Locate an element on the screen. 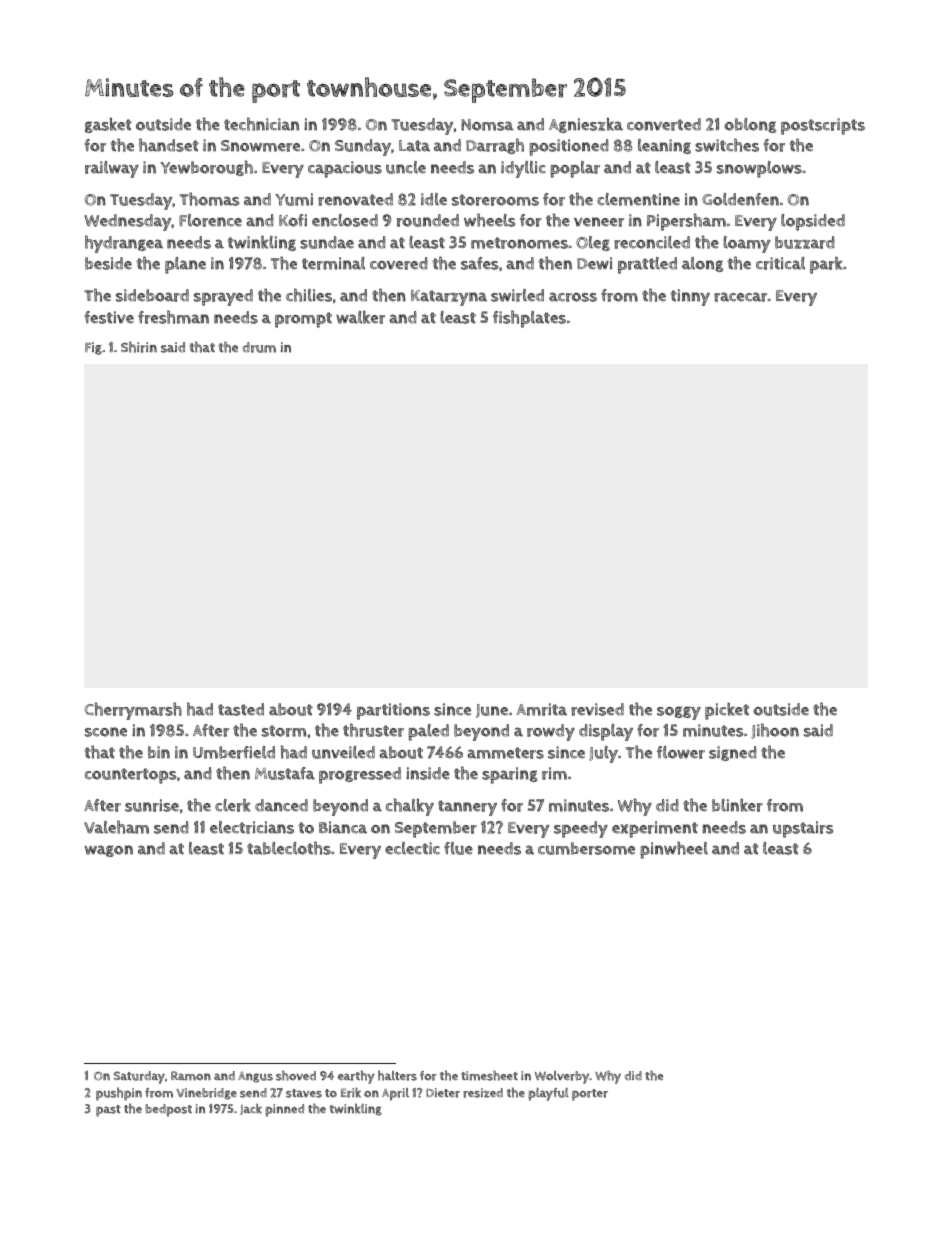 This screenshot has height=1233, width=952. Jihoon is located at coordinates (775, 731).
